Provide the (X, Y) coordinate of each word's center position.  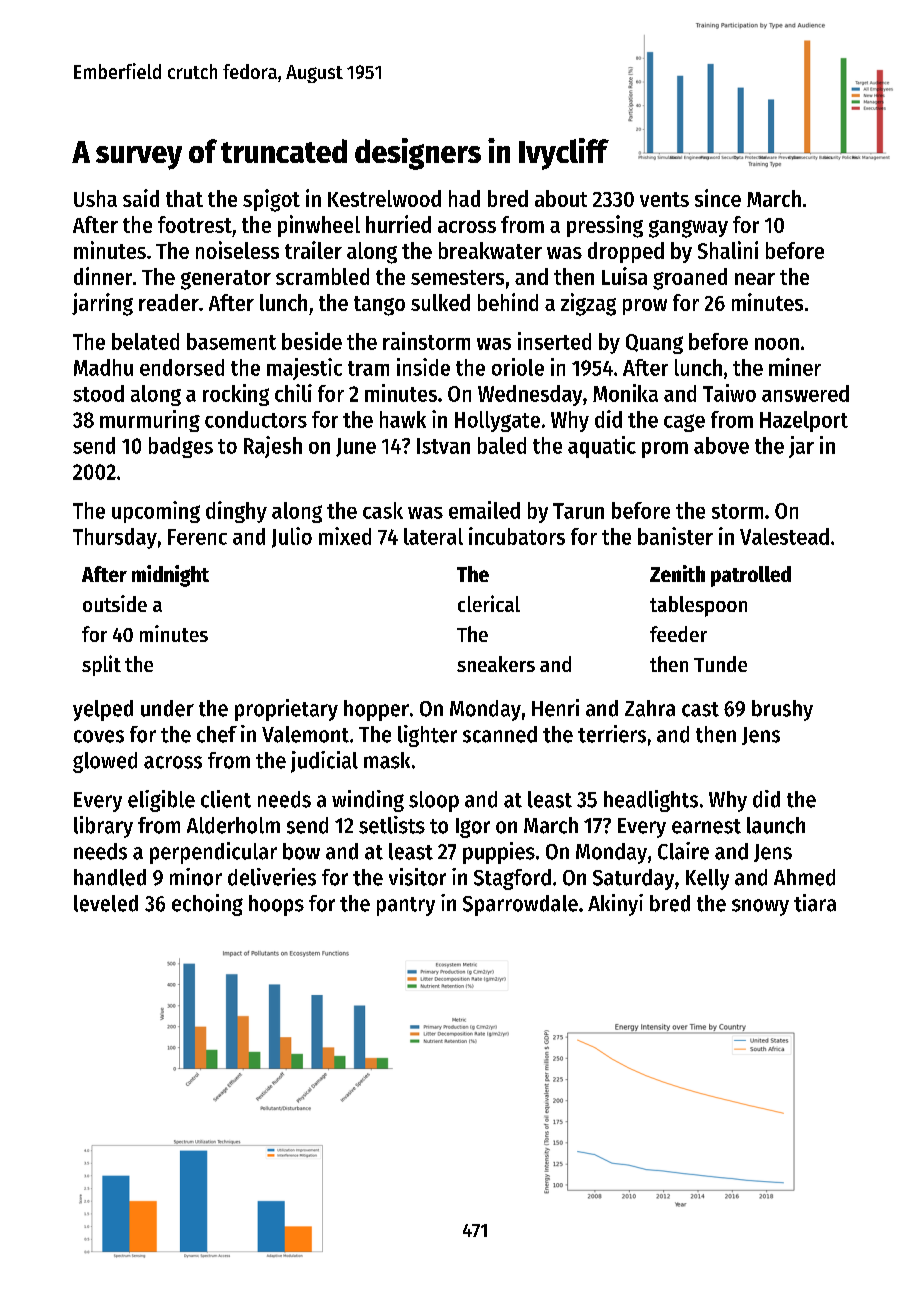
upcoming (156, 512)
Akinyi (615, 905)
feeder (678, 634)
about (561, 198)
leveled (106, 903)
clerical (489, 603)
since (718, 198)
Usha (95, 198)
